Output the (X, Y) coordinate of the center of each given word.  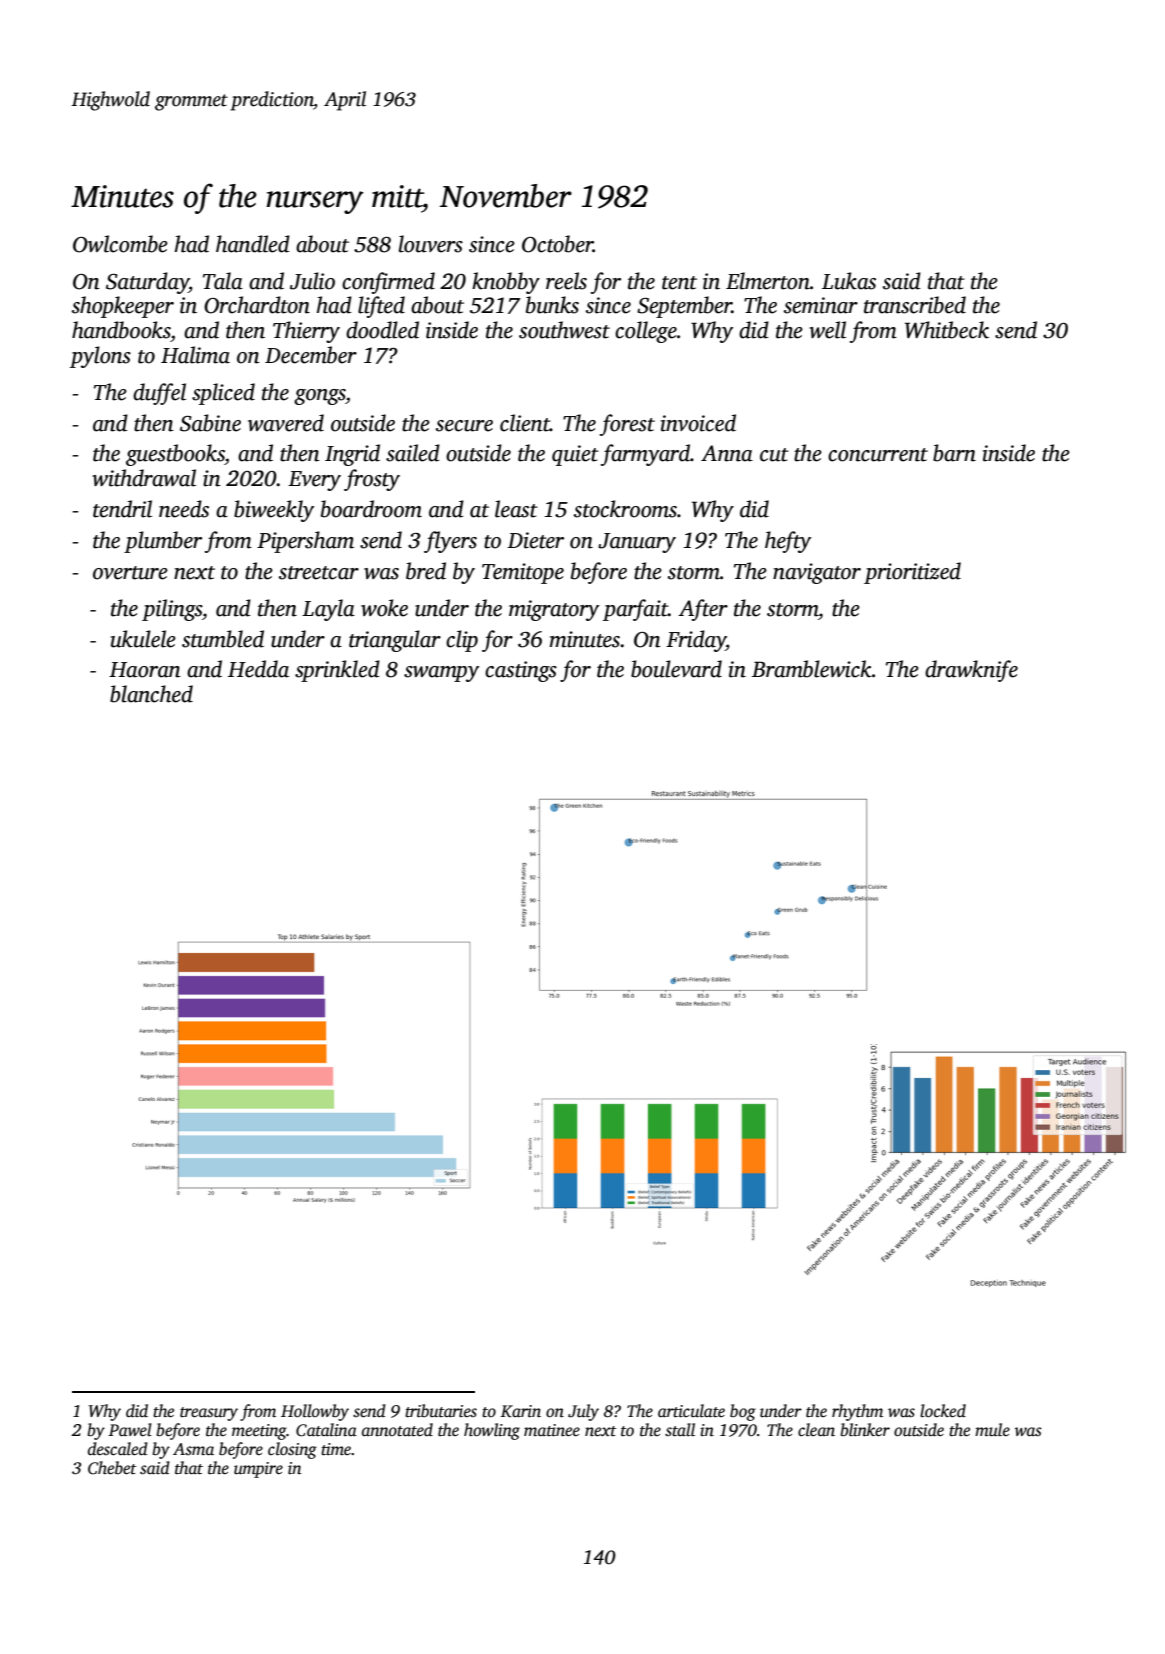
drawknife (971, 671)
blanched (151, 694)
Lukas (849, 281)
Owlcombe (120, 244)
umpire (258, 1470)
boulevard (676, 669)
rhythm (857, 1412)
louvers (431, 244)
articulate (691, 1411)
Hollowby (315, 1412)
